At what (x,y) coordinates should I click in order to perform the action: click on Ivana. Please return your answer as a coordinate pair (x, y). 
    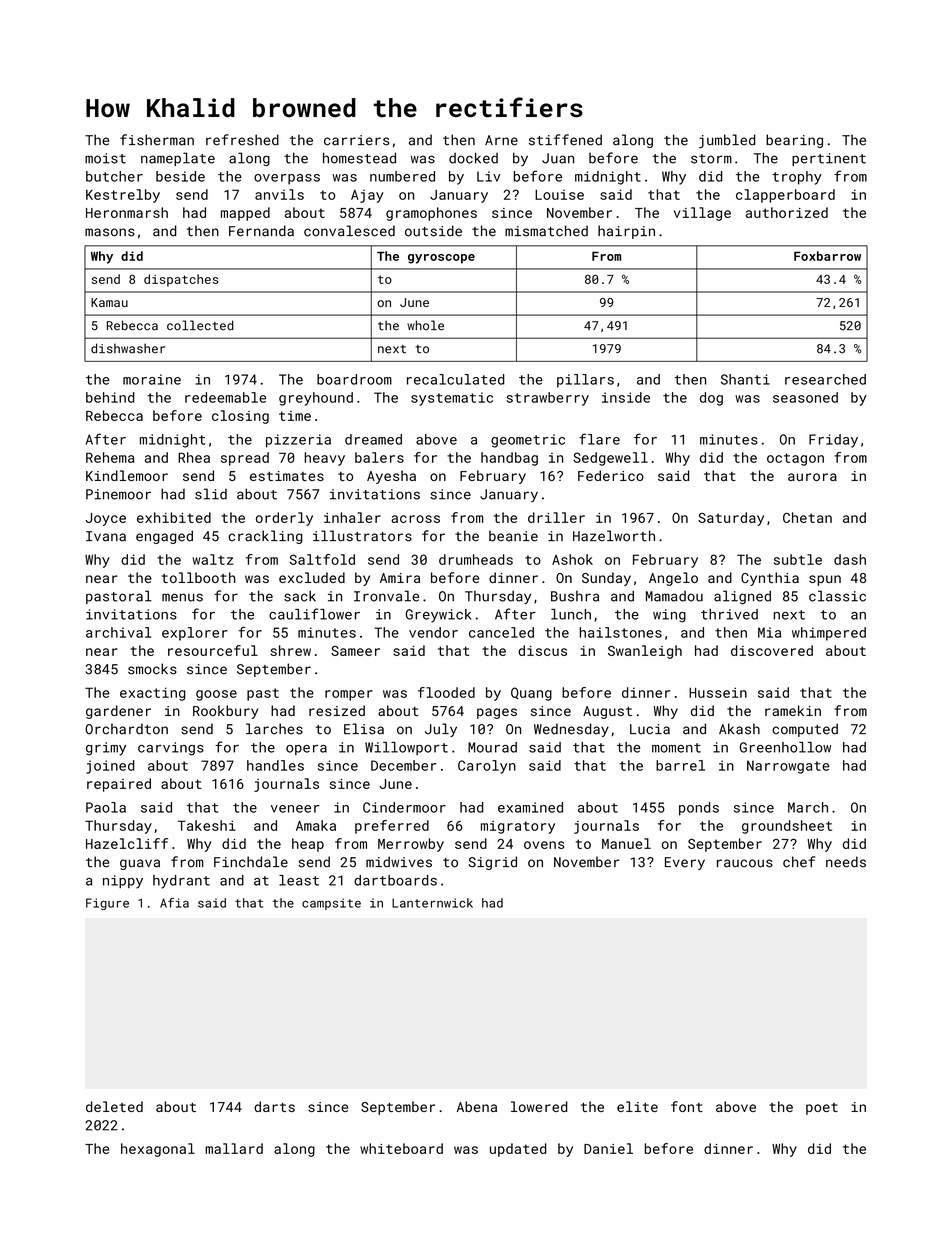
    Looking at the image, I should click on (106, 536).
